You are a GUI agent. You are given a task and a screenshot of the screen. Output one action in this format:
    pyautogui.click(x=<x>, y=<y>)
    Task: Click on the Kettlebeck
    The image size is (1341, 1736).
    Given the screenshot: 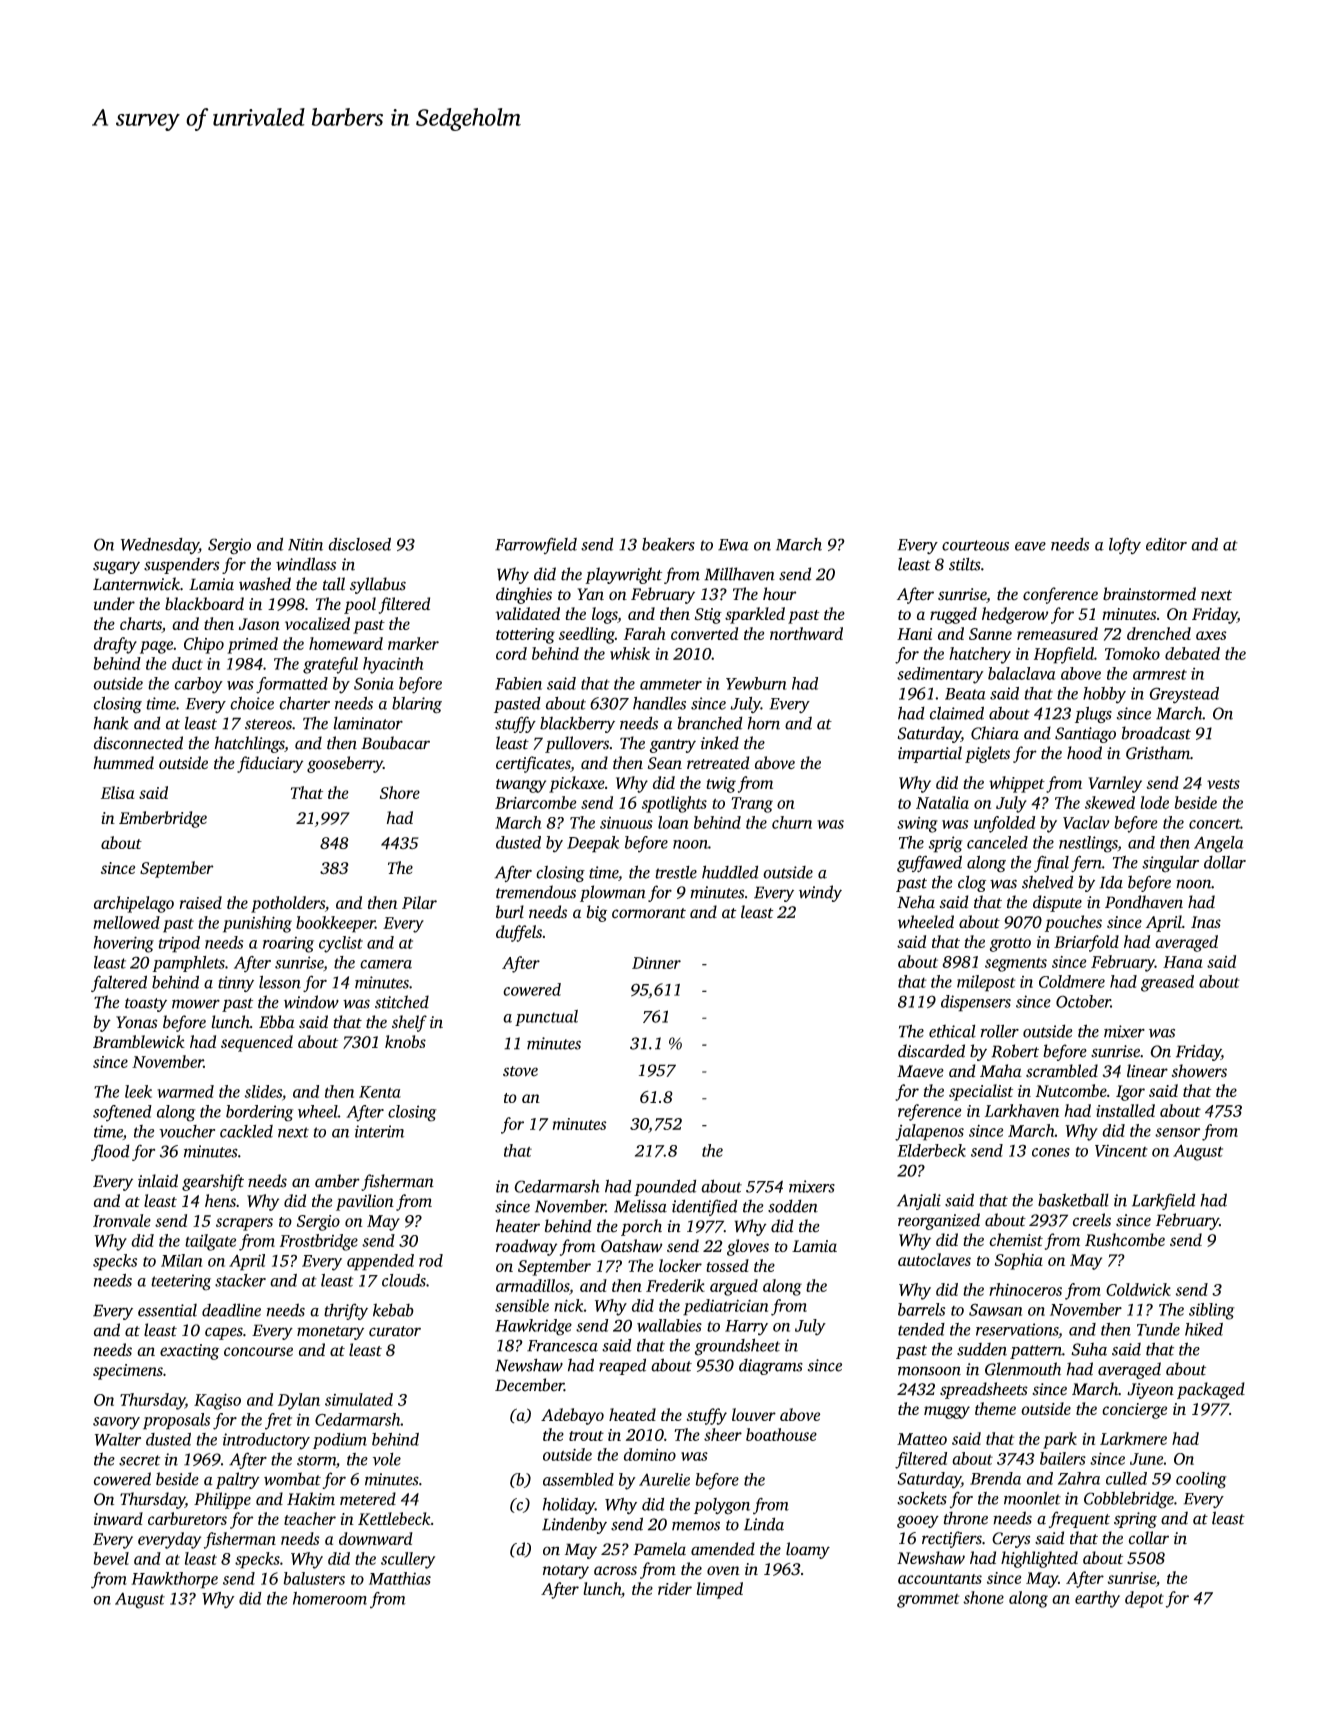 What is the action you would take?
    pyautogui.click(x=394, y=1518)
